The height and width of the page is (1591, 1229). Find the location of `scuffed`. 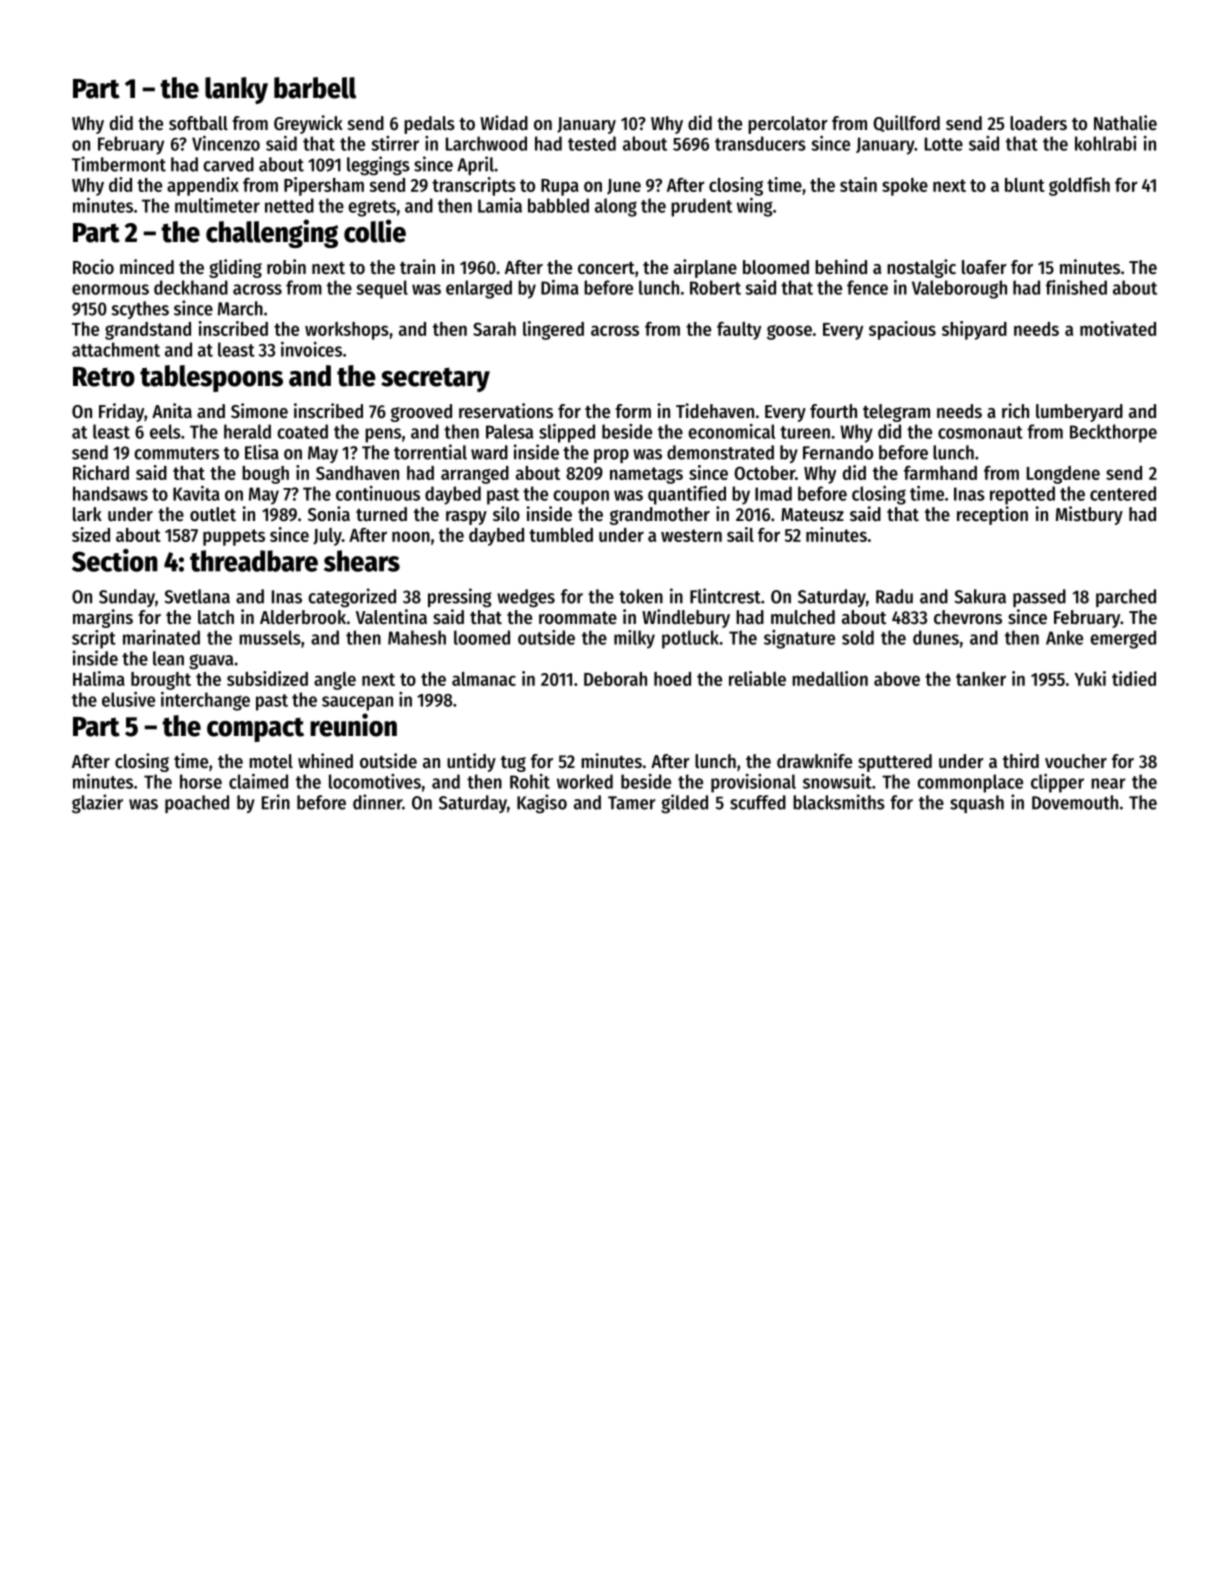

scuffed is located at coordinates (758, 802).
